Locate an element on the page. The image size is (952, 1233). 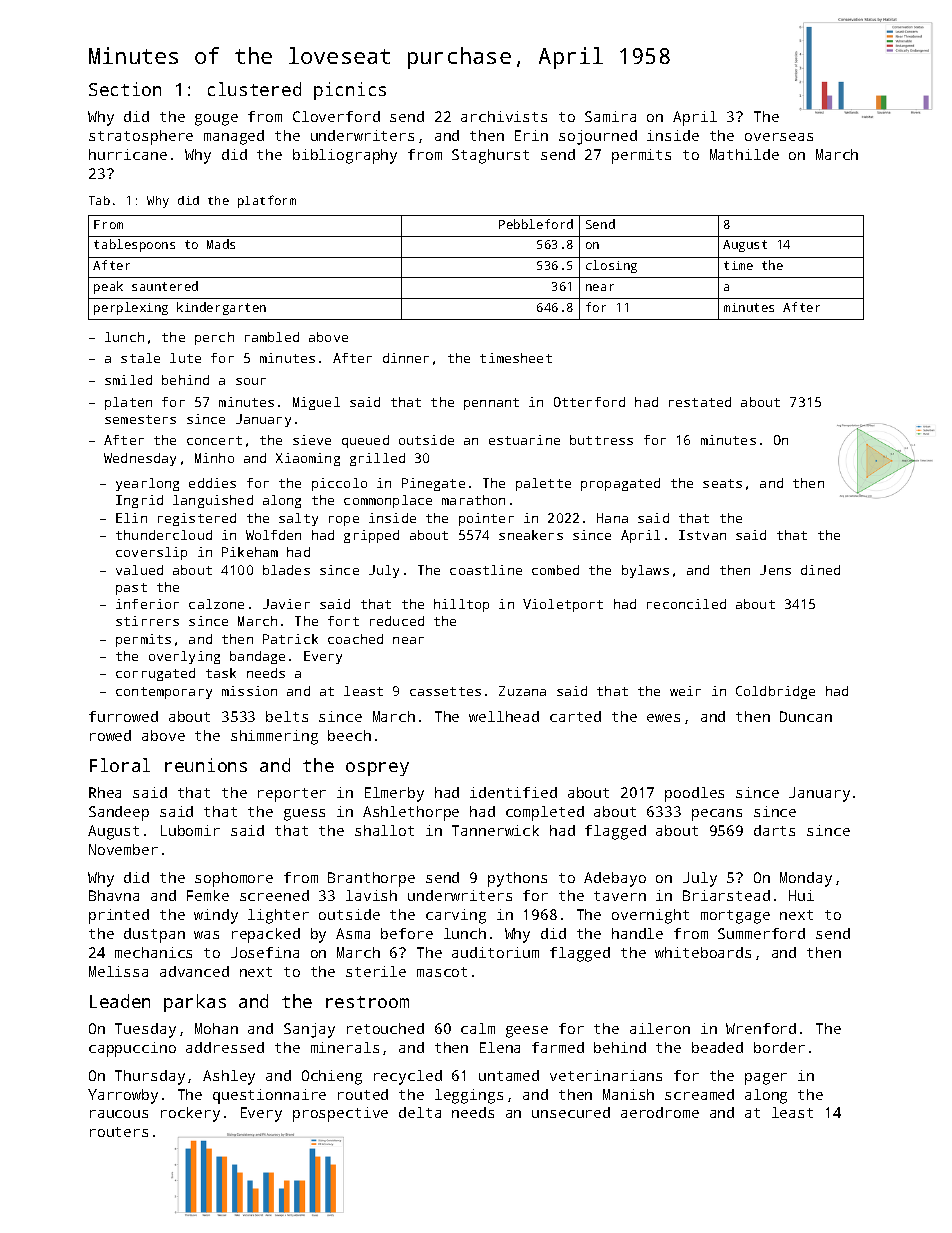
closing is located at coordinates (611, 266).
